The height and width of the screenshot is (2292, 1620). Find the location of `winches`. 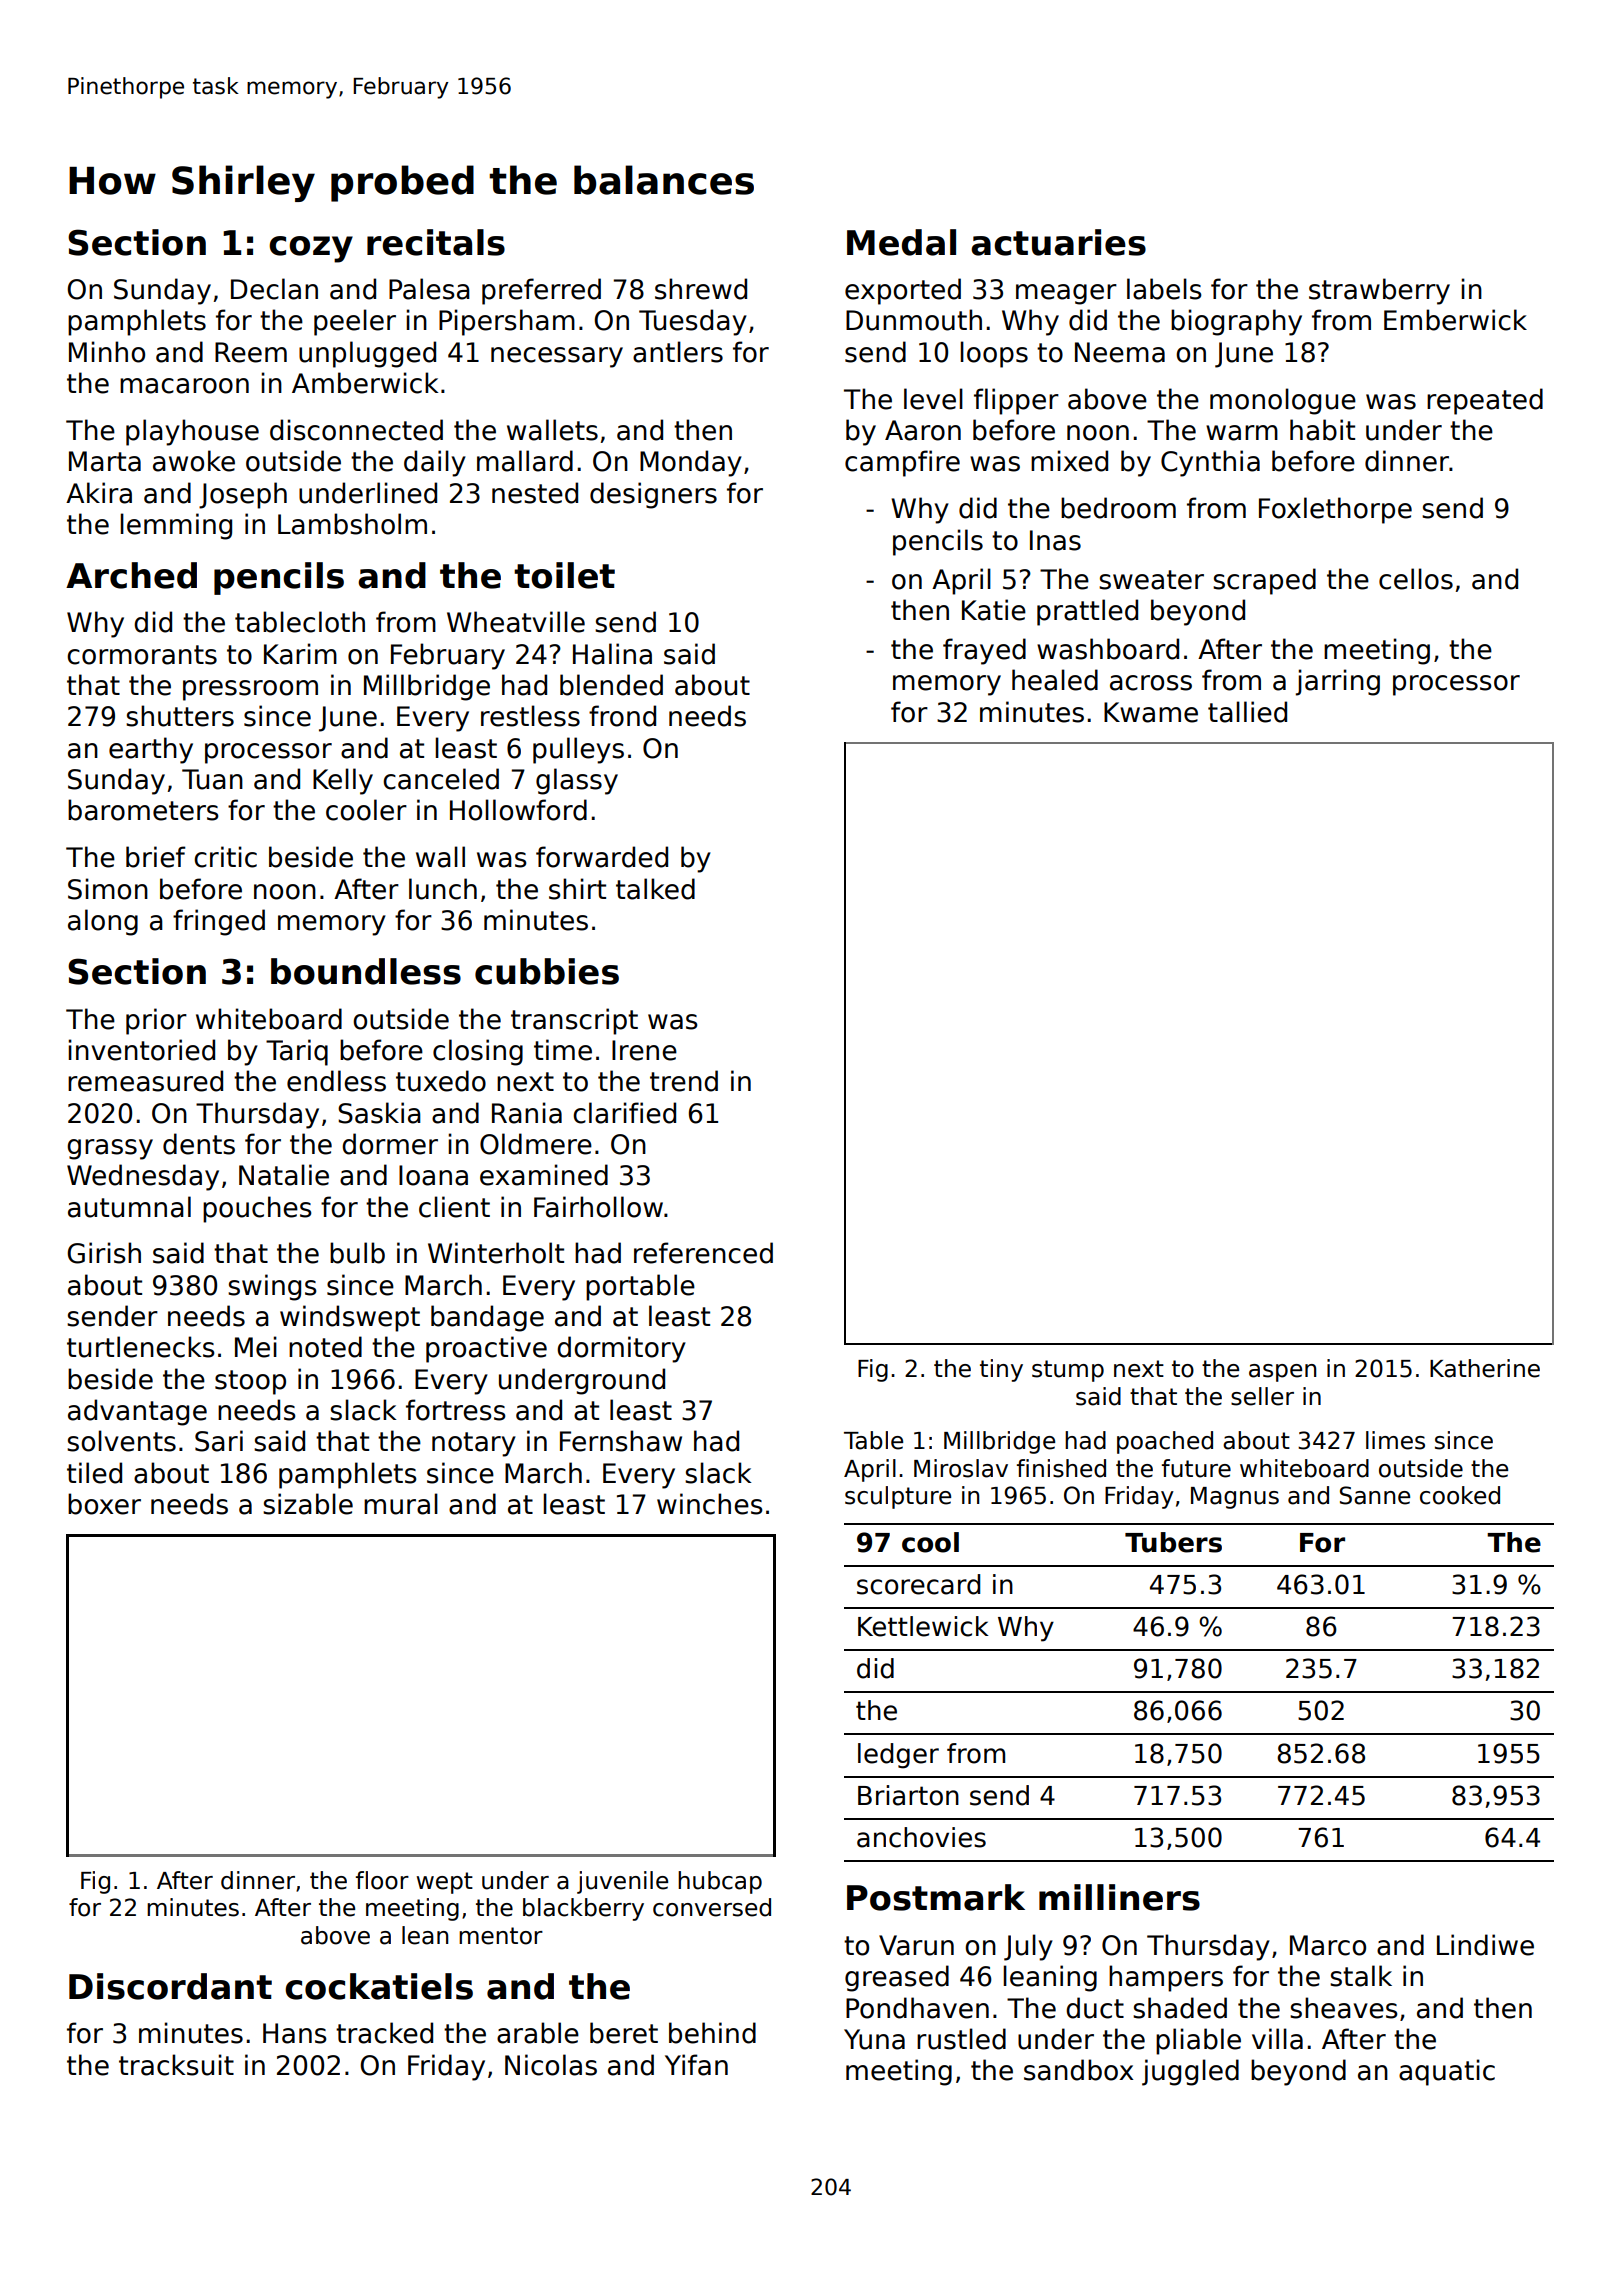

winches is located at coordinates (710, 1504).
